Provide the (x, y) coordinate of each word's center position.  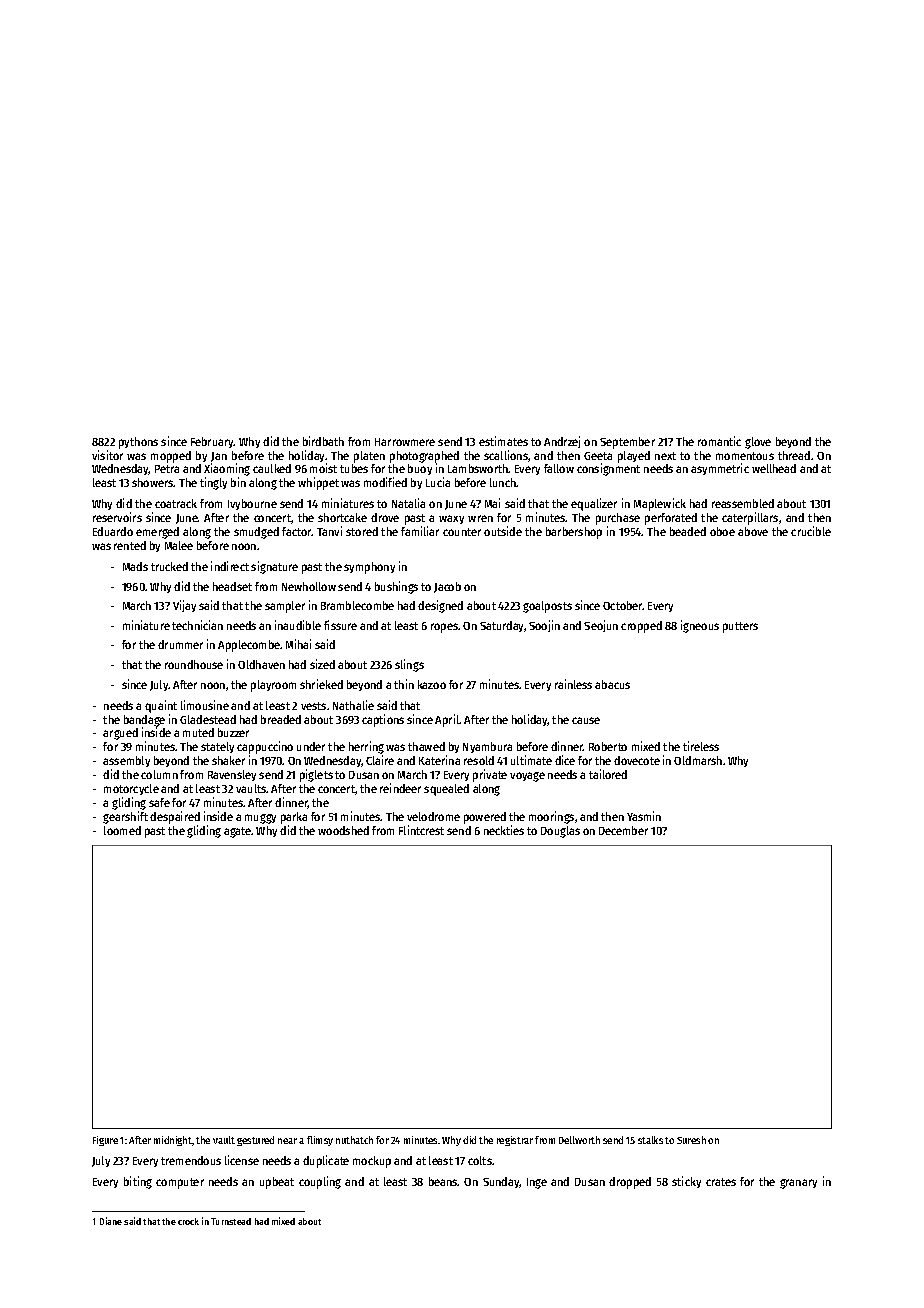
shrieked (321, 684)
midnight (173, 1141)
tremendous (191, 1160)
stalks (650, 1140)
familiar (420, 531)
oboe (722, 531)
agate (238, 832)
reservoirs (117, 517)
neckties (504, 830)
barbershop (574, 533)
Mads (135, 566)
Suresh (691, 1140)
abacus (612, 684)
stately (217, 747)
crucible (811, 531)
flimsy (320, 1141)
